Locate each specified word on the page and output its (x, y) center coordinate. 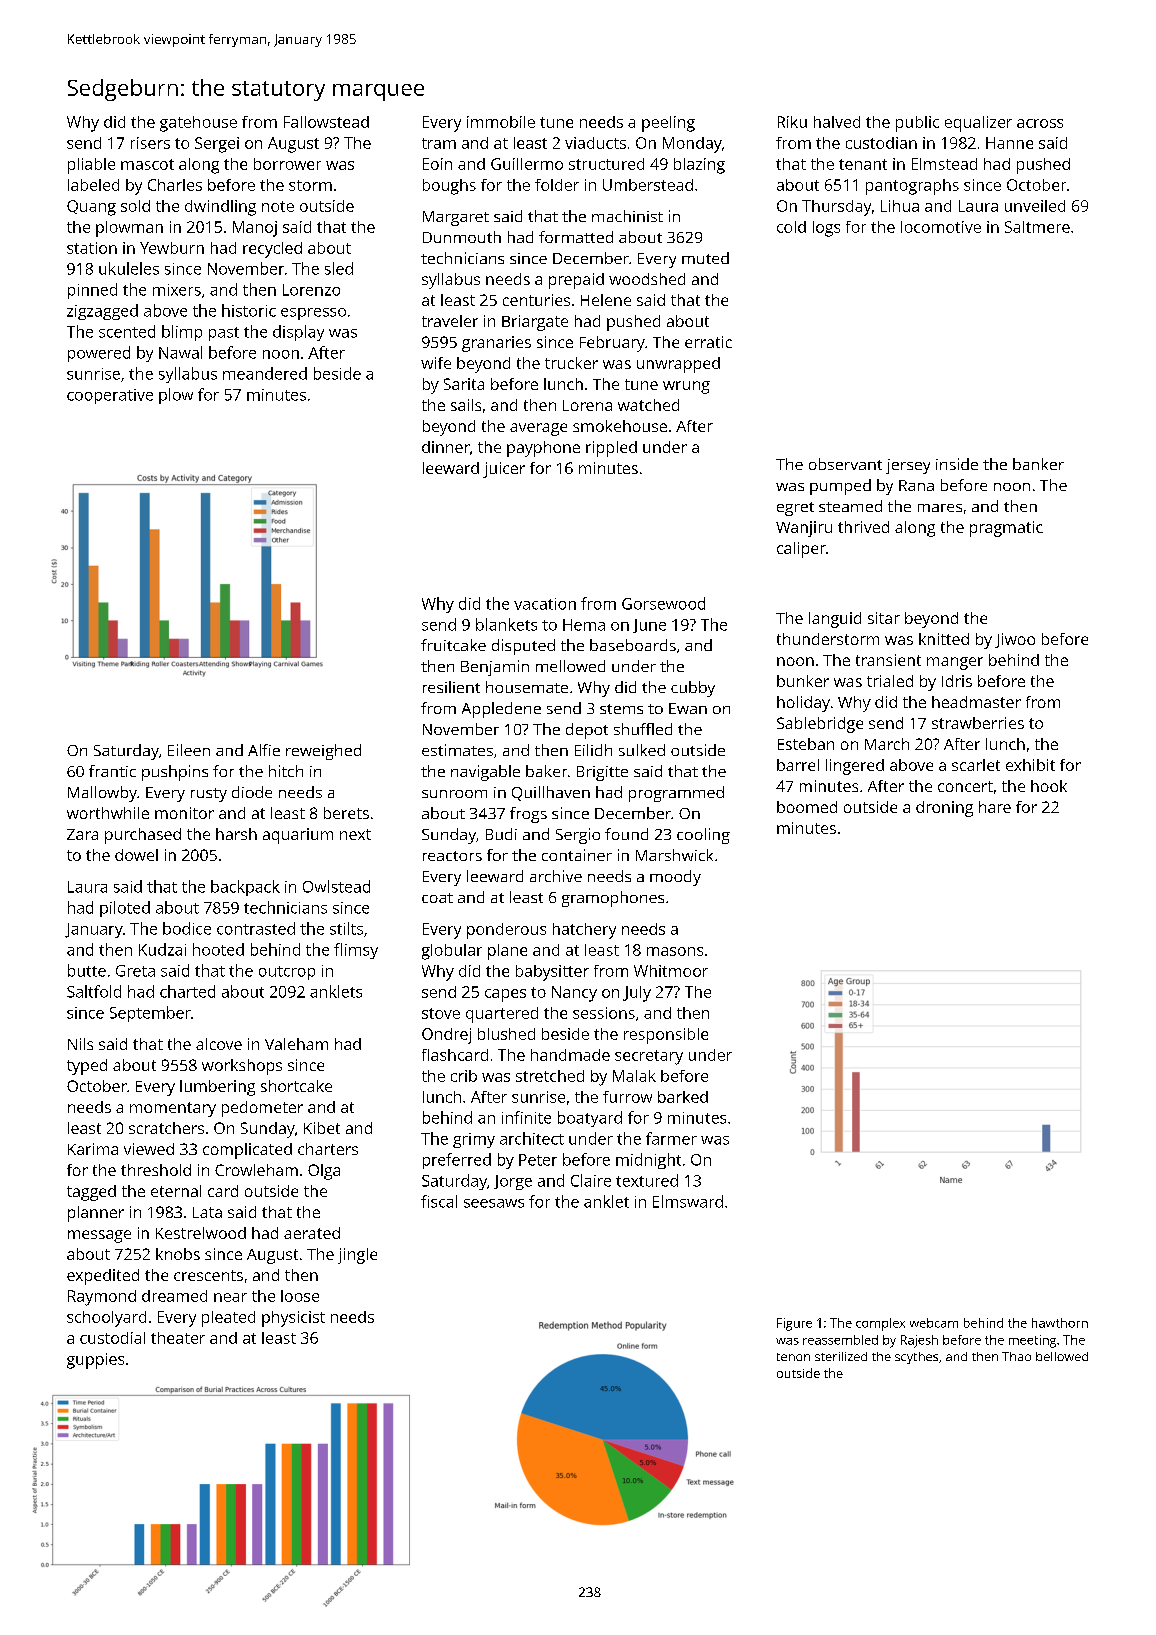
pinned (92, 291)
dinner (446, 447)
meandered (265, 373)
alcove (219, 1044)
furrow (627, 1097)
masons (675, 951)
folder (557, 185)
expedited (103, 1277)
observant (845, 464)
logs (826, 229)
